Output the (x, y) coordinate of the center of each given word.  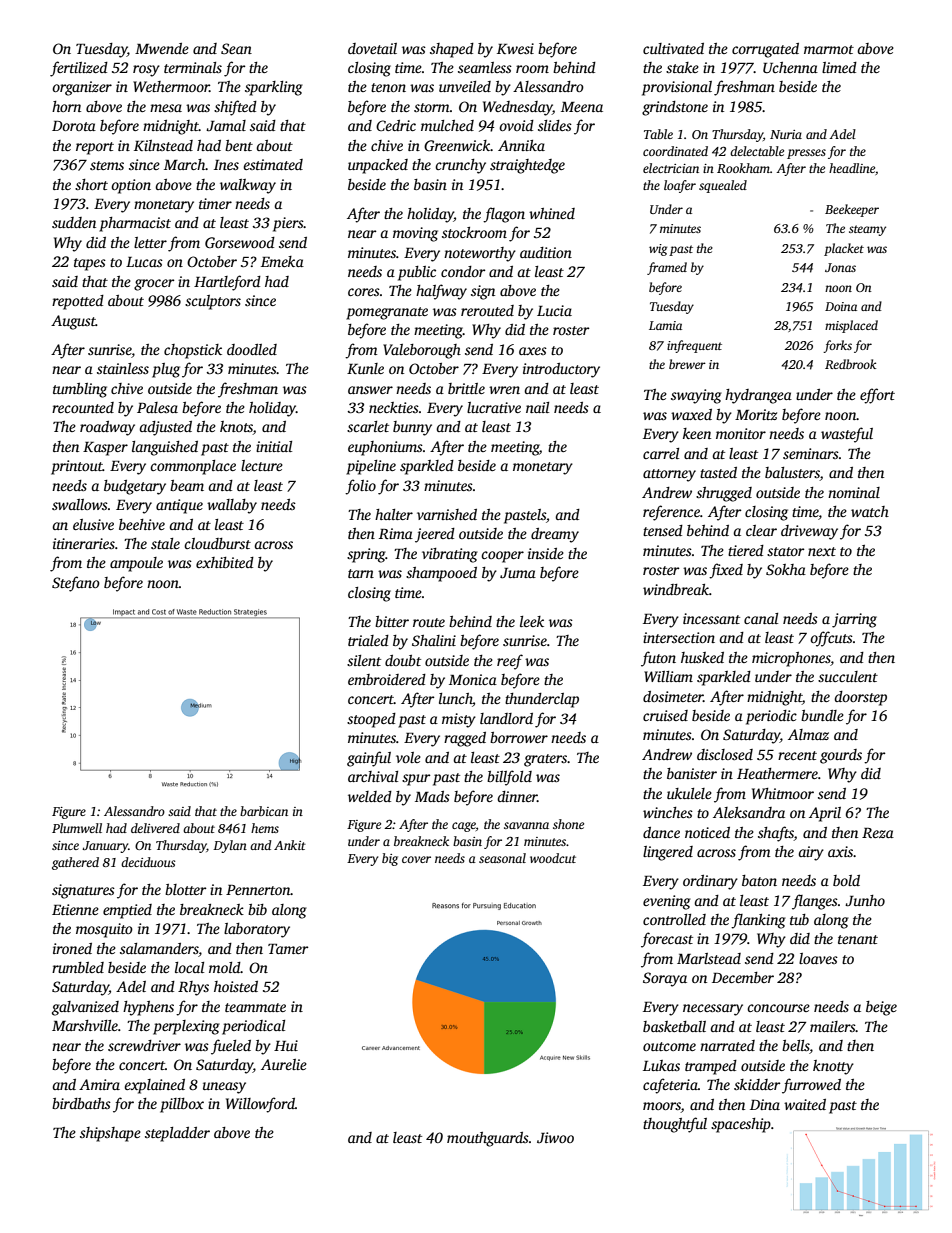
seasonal (502, 858)
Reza (878, 833)
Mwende (162, 48)
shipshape (110, 1134)
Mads (432, 796)
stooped (371, 720)
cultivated (673, 48)
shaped (452, 50)
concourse (778, 1008)
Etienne (75, 909)
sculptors (213, 302)
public (417, 273)
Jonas (840, 267)
